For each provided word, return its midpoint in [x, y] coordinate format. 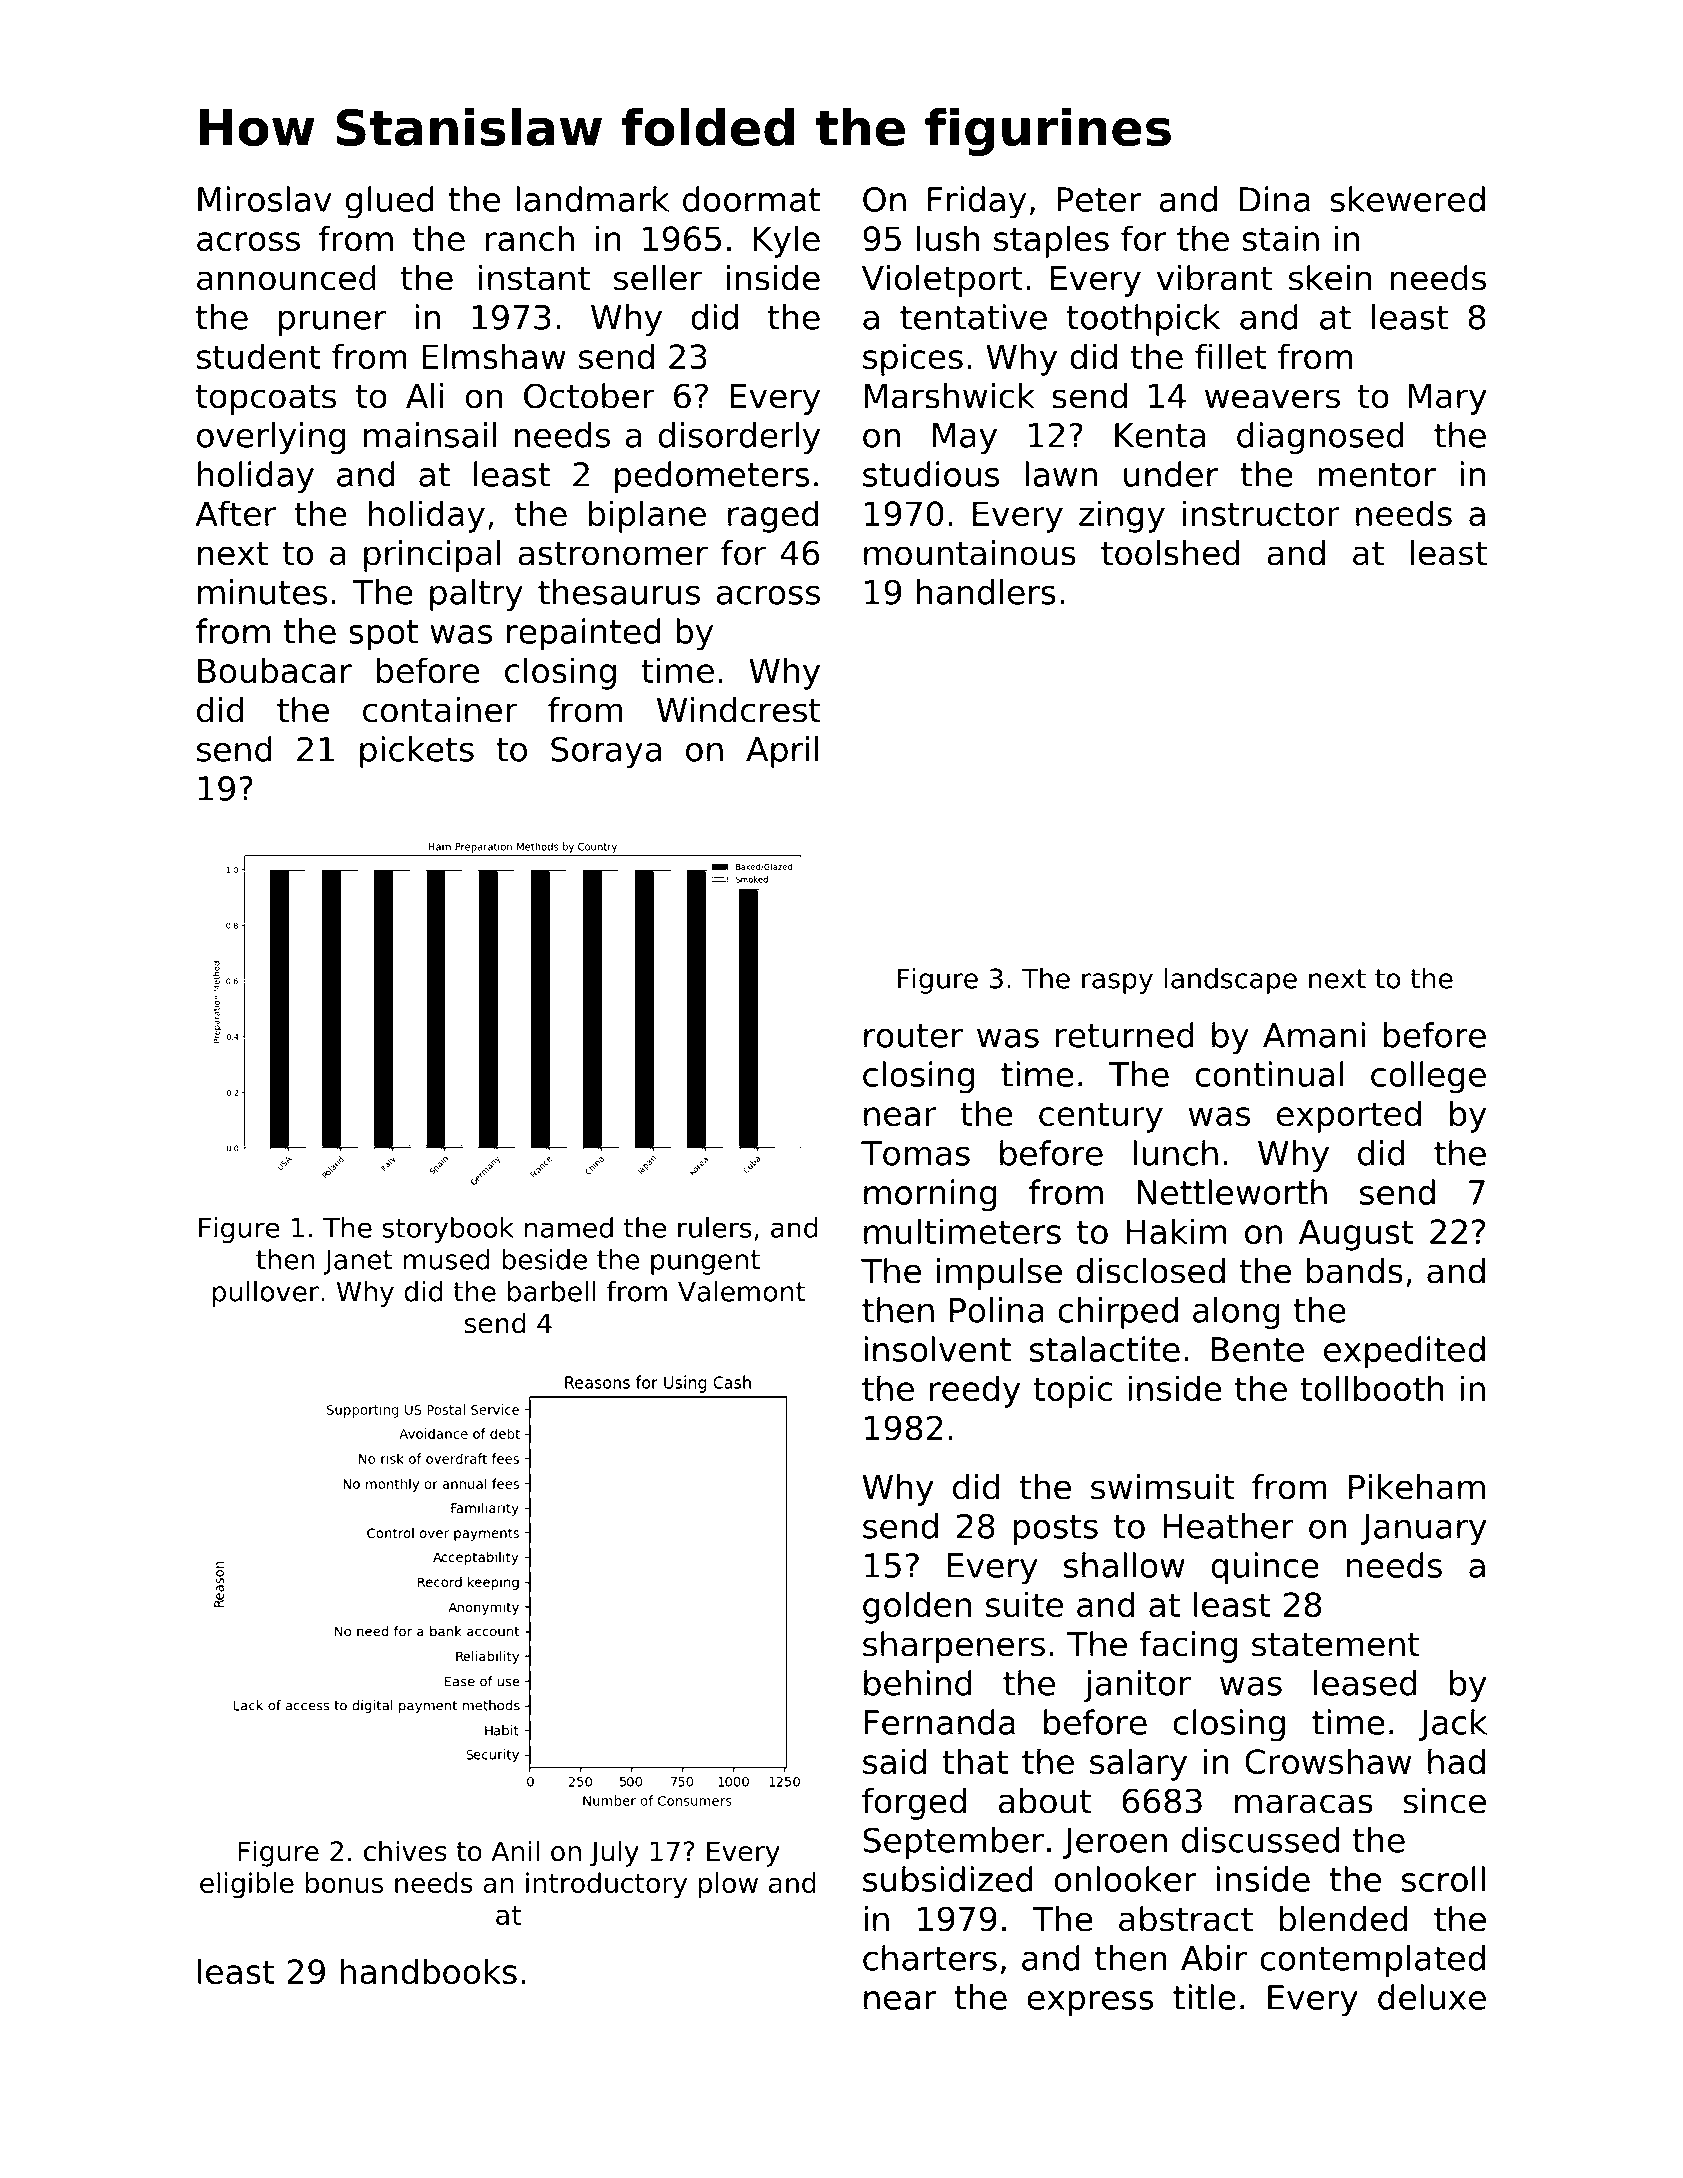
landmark [592, 199]
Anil [515, 1850]
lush [948, 238]
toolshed [1170, 553]
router [913, 1036]
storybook [448, 1230]
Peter [1099, 199]
